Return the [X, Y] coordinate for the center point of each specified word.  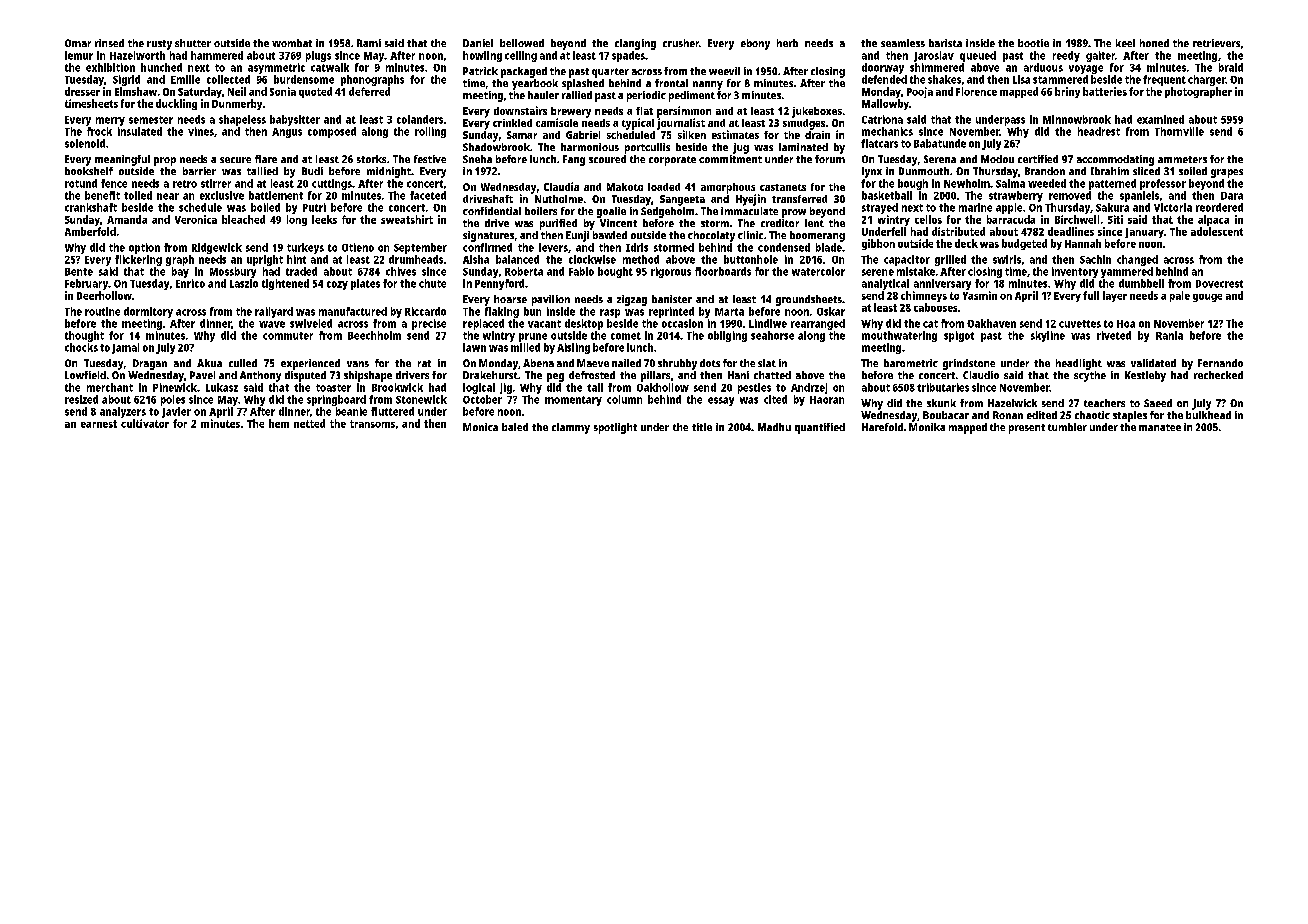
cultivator [145, 423]
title [702, 427]
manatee [1160, 427]
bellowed [522, 43]
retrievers [1216, 43]
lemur [79, 55]
